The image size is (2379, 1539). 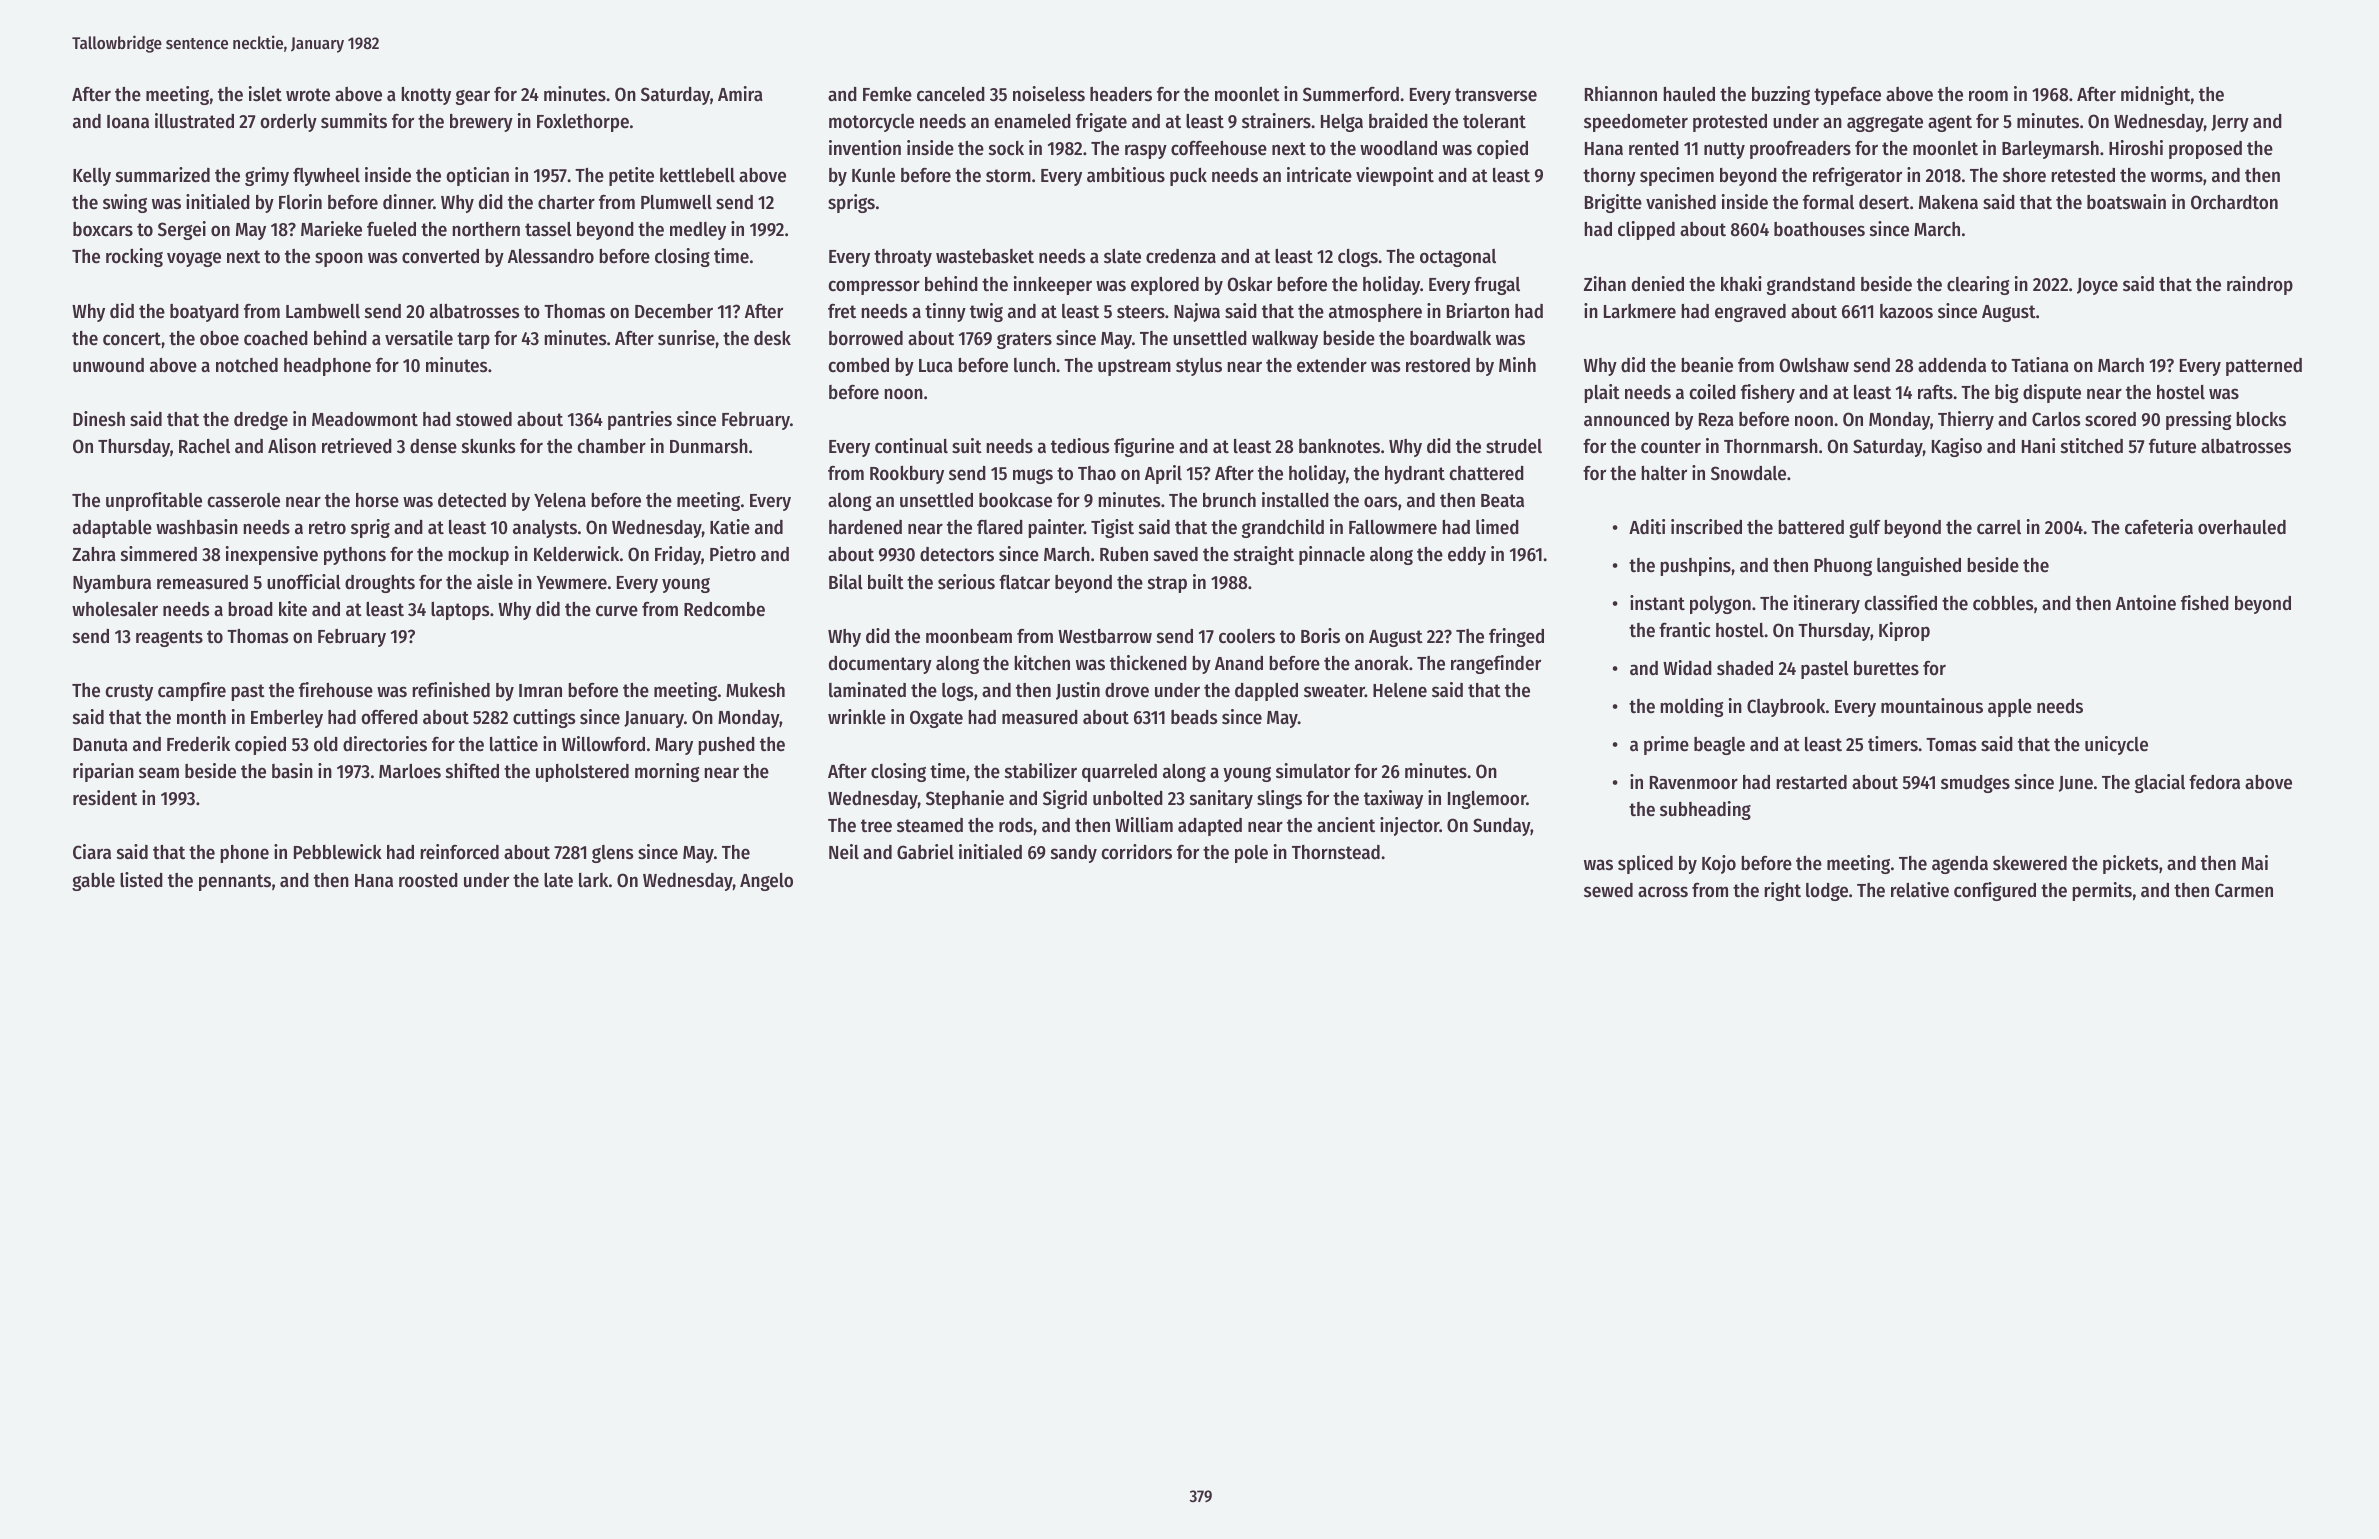 I want to click on midnight, so click(x=2155, y=95).
